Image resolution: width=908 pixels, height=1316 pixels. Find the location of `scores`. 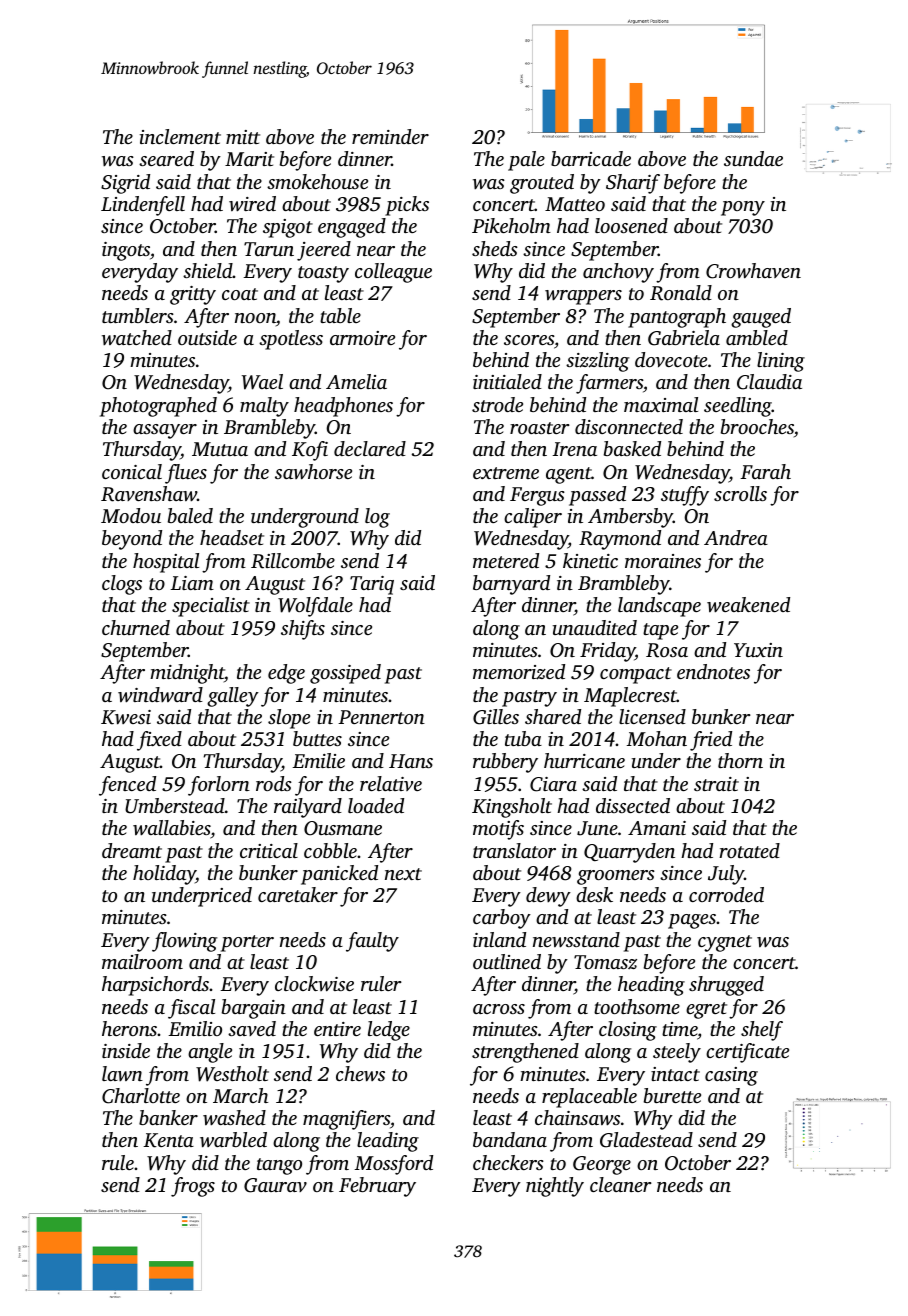

scores is located at coordinates (529, 340).
